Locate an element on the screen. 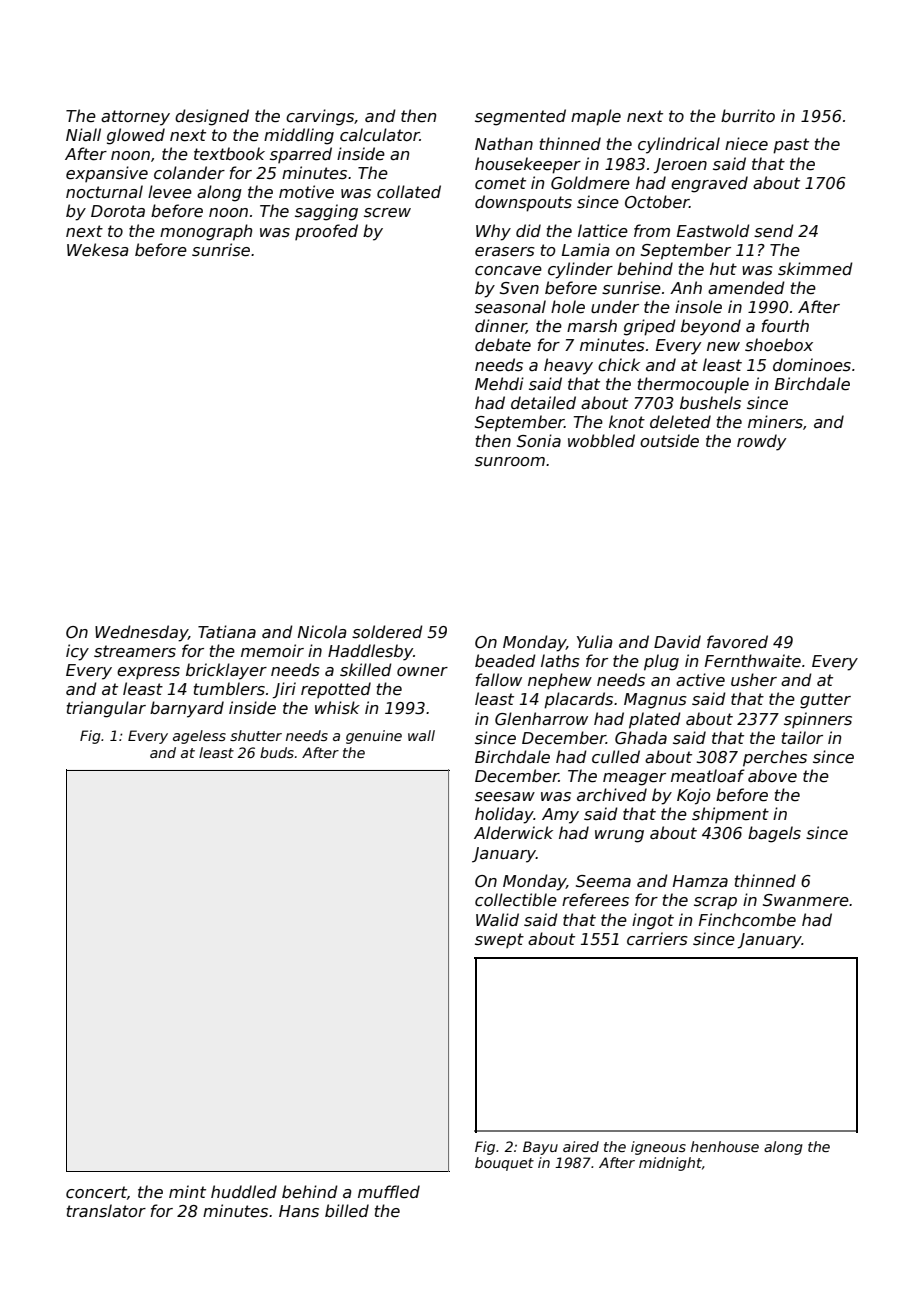  Why is located at coordinates (493, 232).
